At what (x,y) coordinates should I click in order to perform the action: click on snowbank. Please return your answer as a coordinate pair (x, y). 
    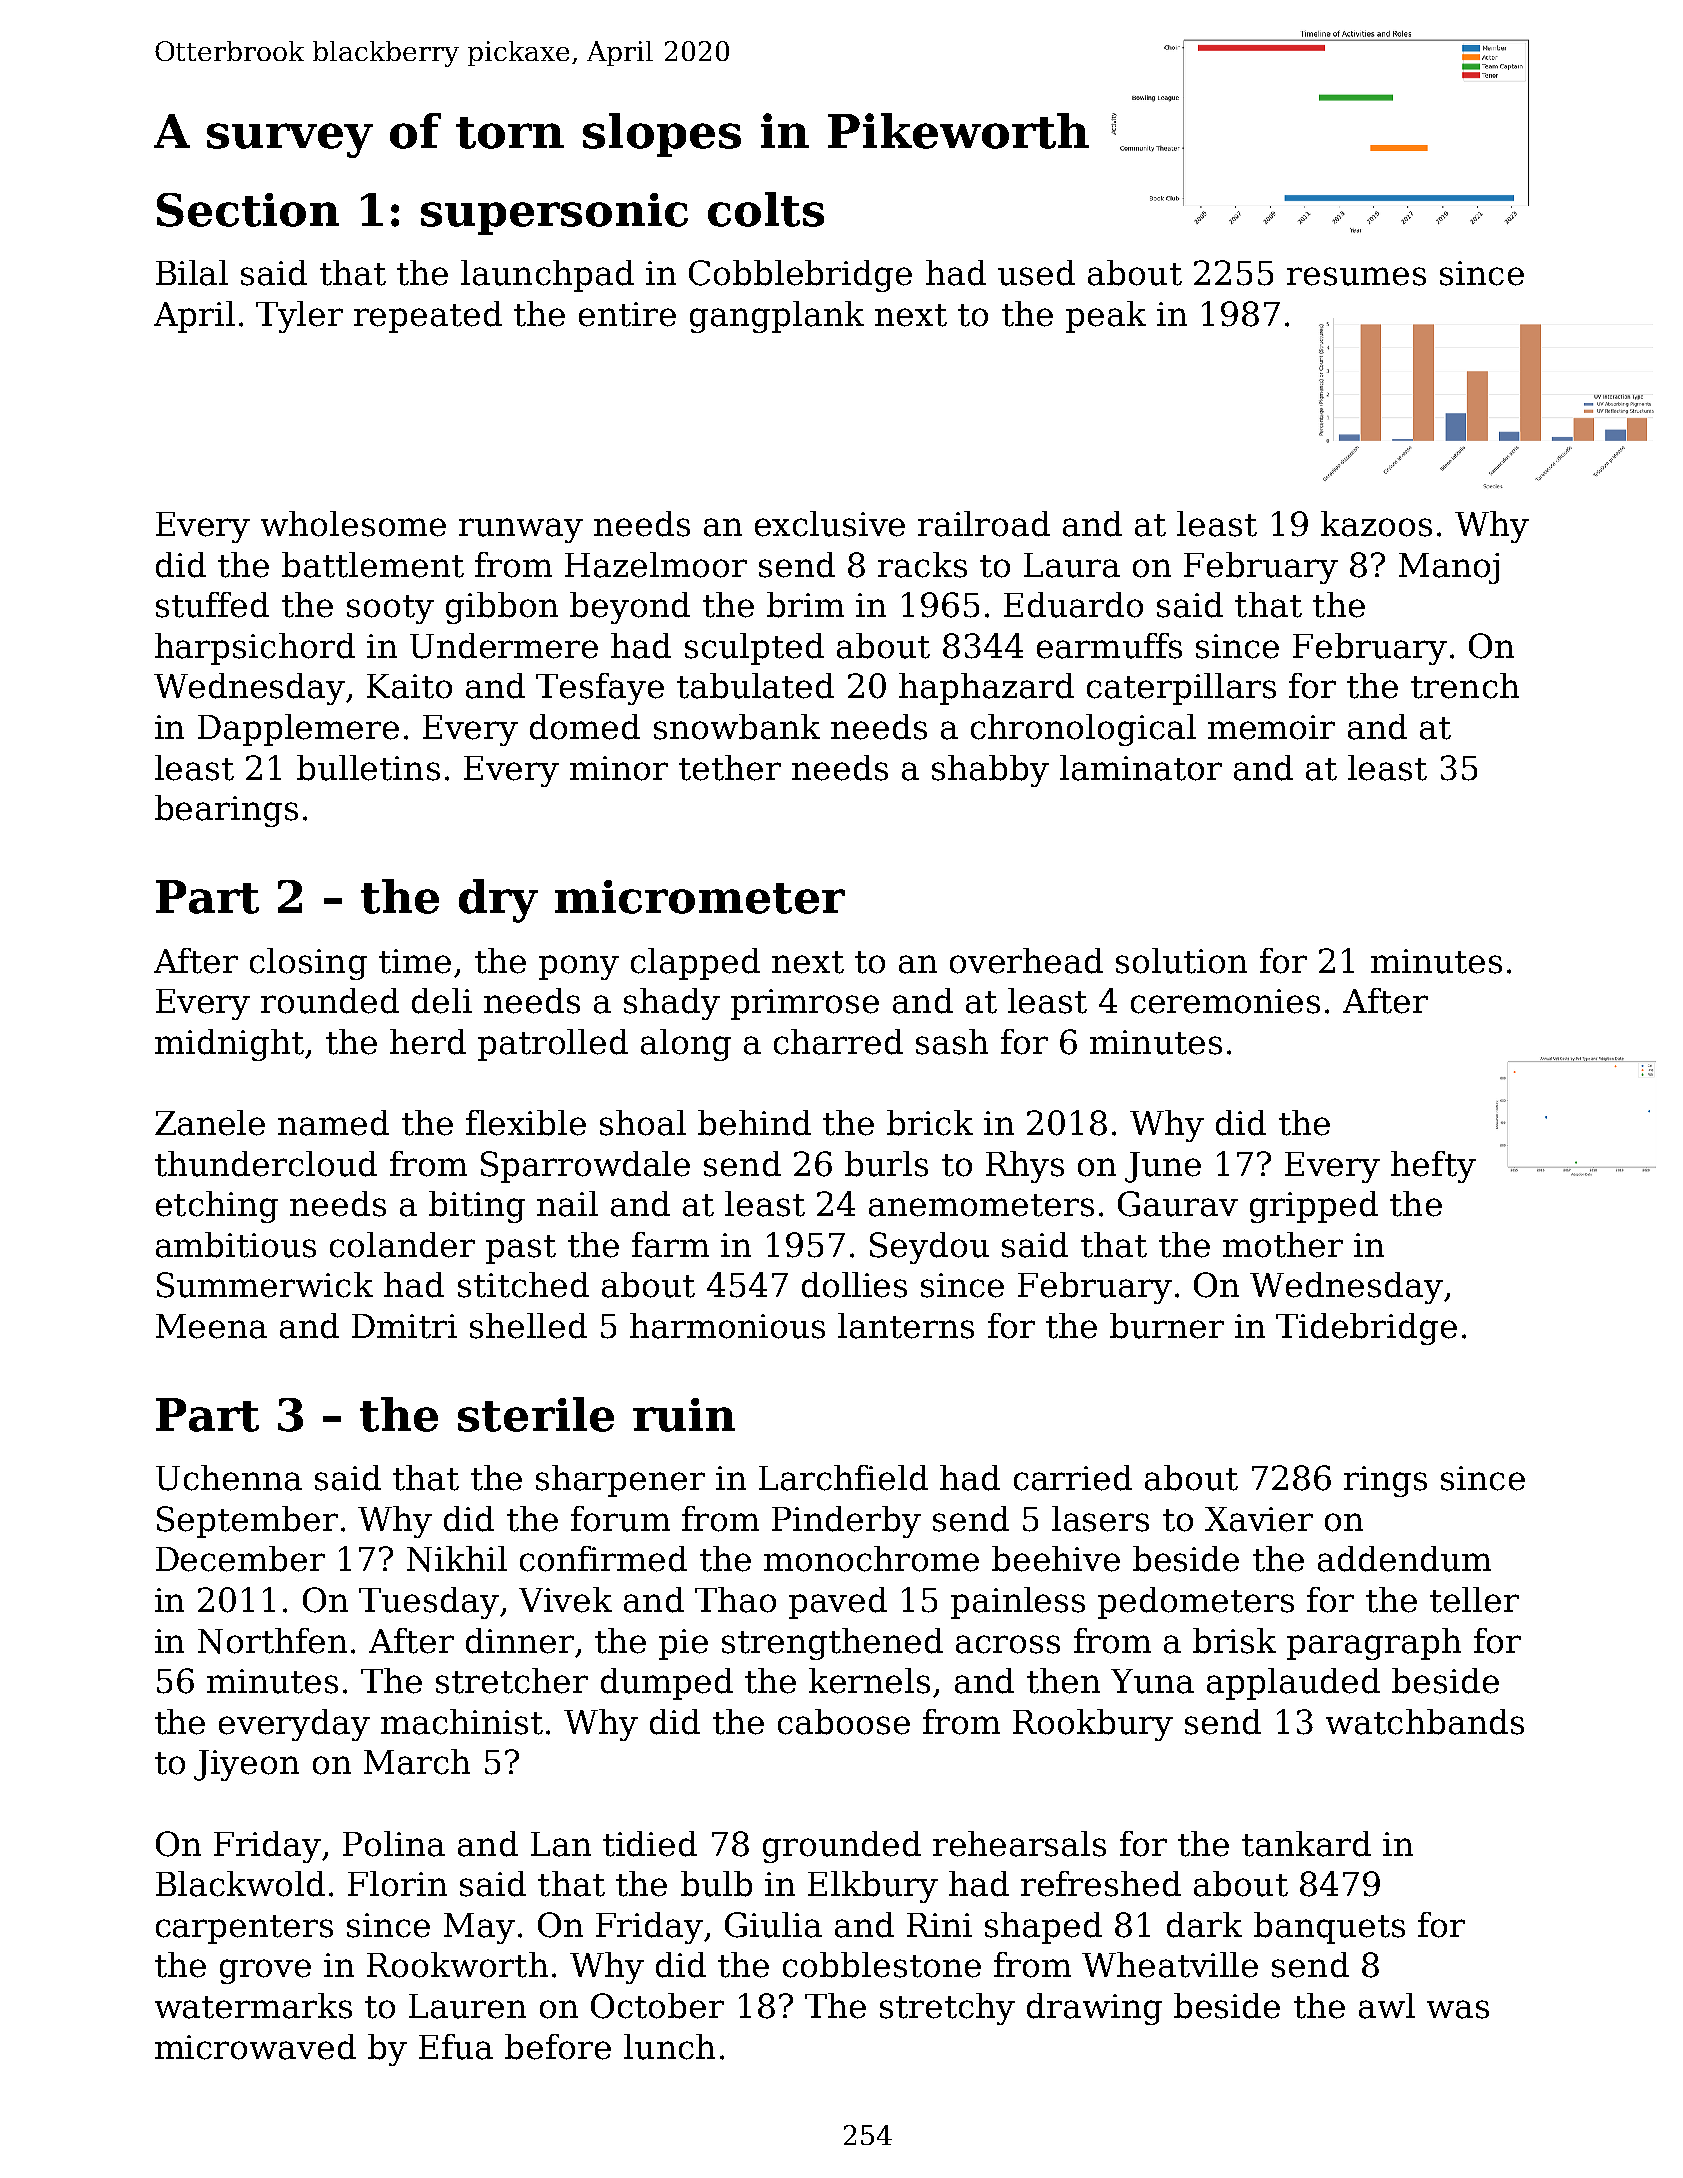
    Looking at the image, I should click on (737, 727).
